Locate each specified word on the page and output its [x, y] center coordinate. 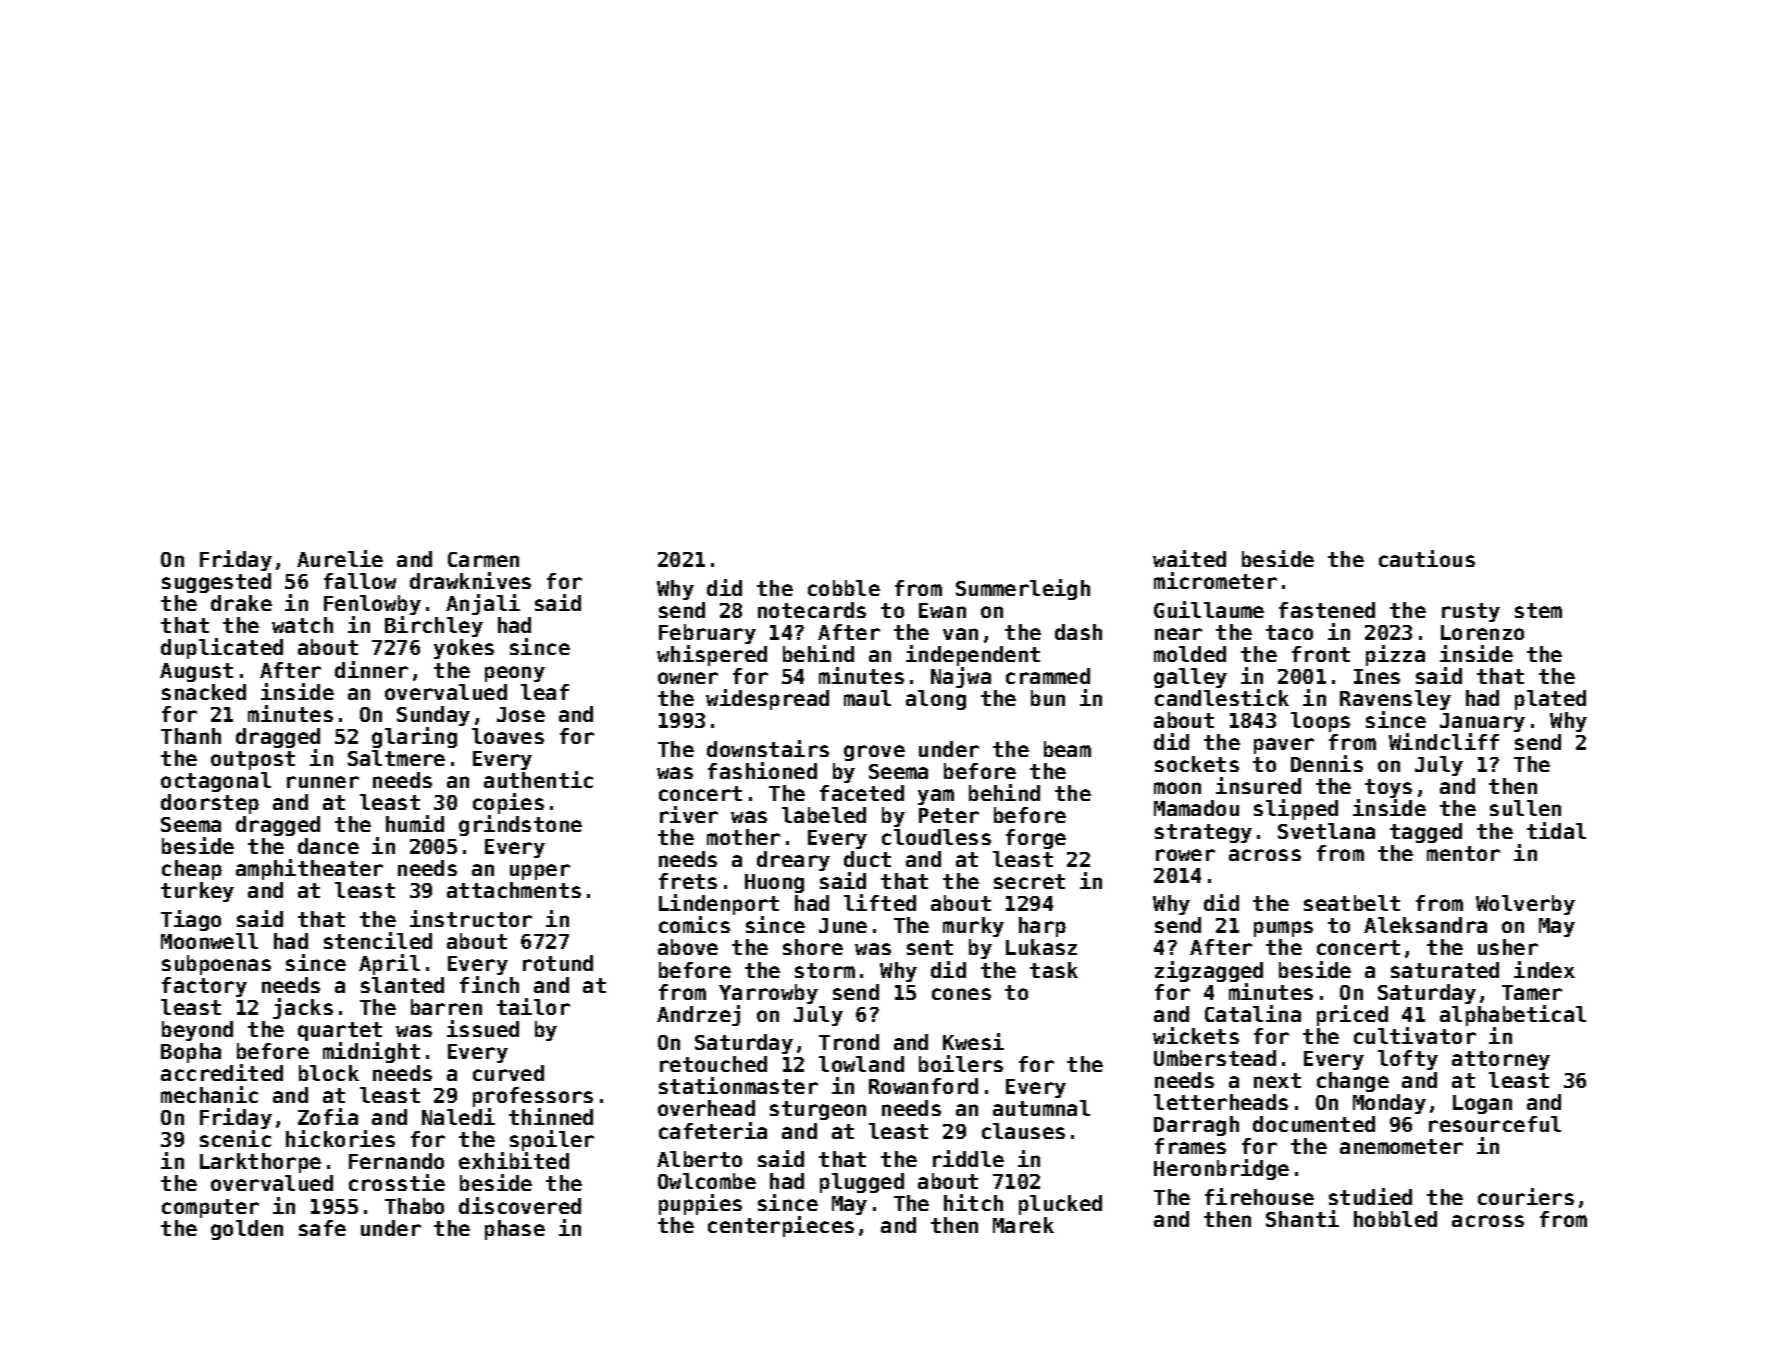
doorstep [210, 804]
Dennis [1327, 763]
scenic [235, 1138]
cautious [1427, 558]
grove [874, 753]
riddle [968, 1158]
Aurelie [340, 558]
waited [1189, 558]
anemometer [1401, 1146]
